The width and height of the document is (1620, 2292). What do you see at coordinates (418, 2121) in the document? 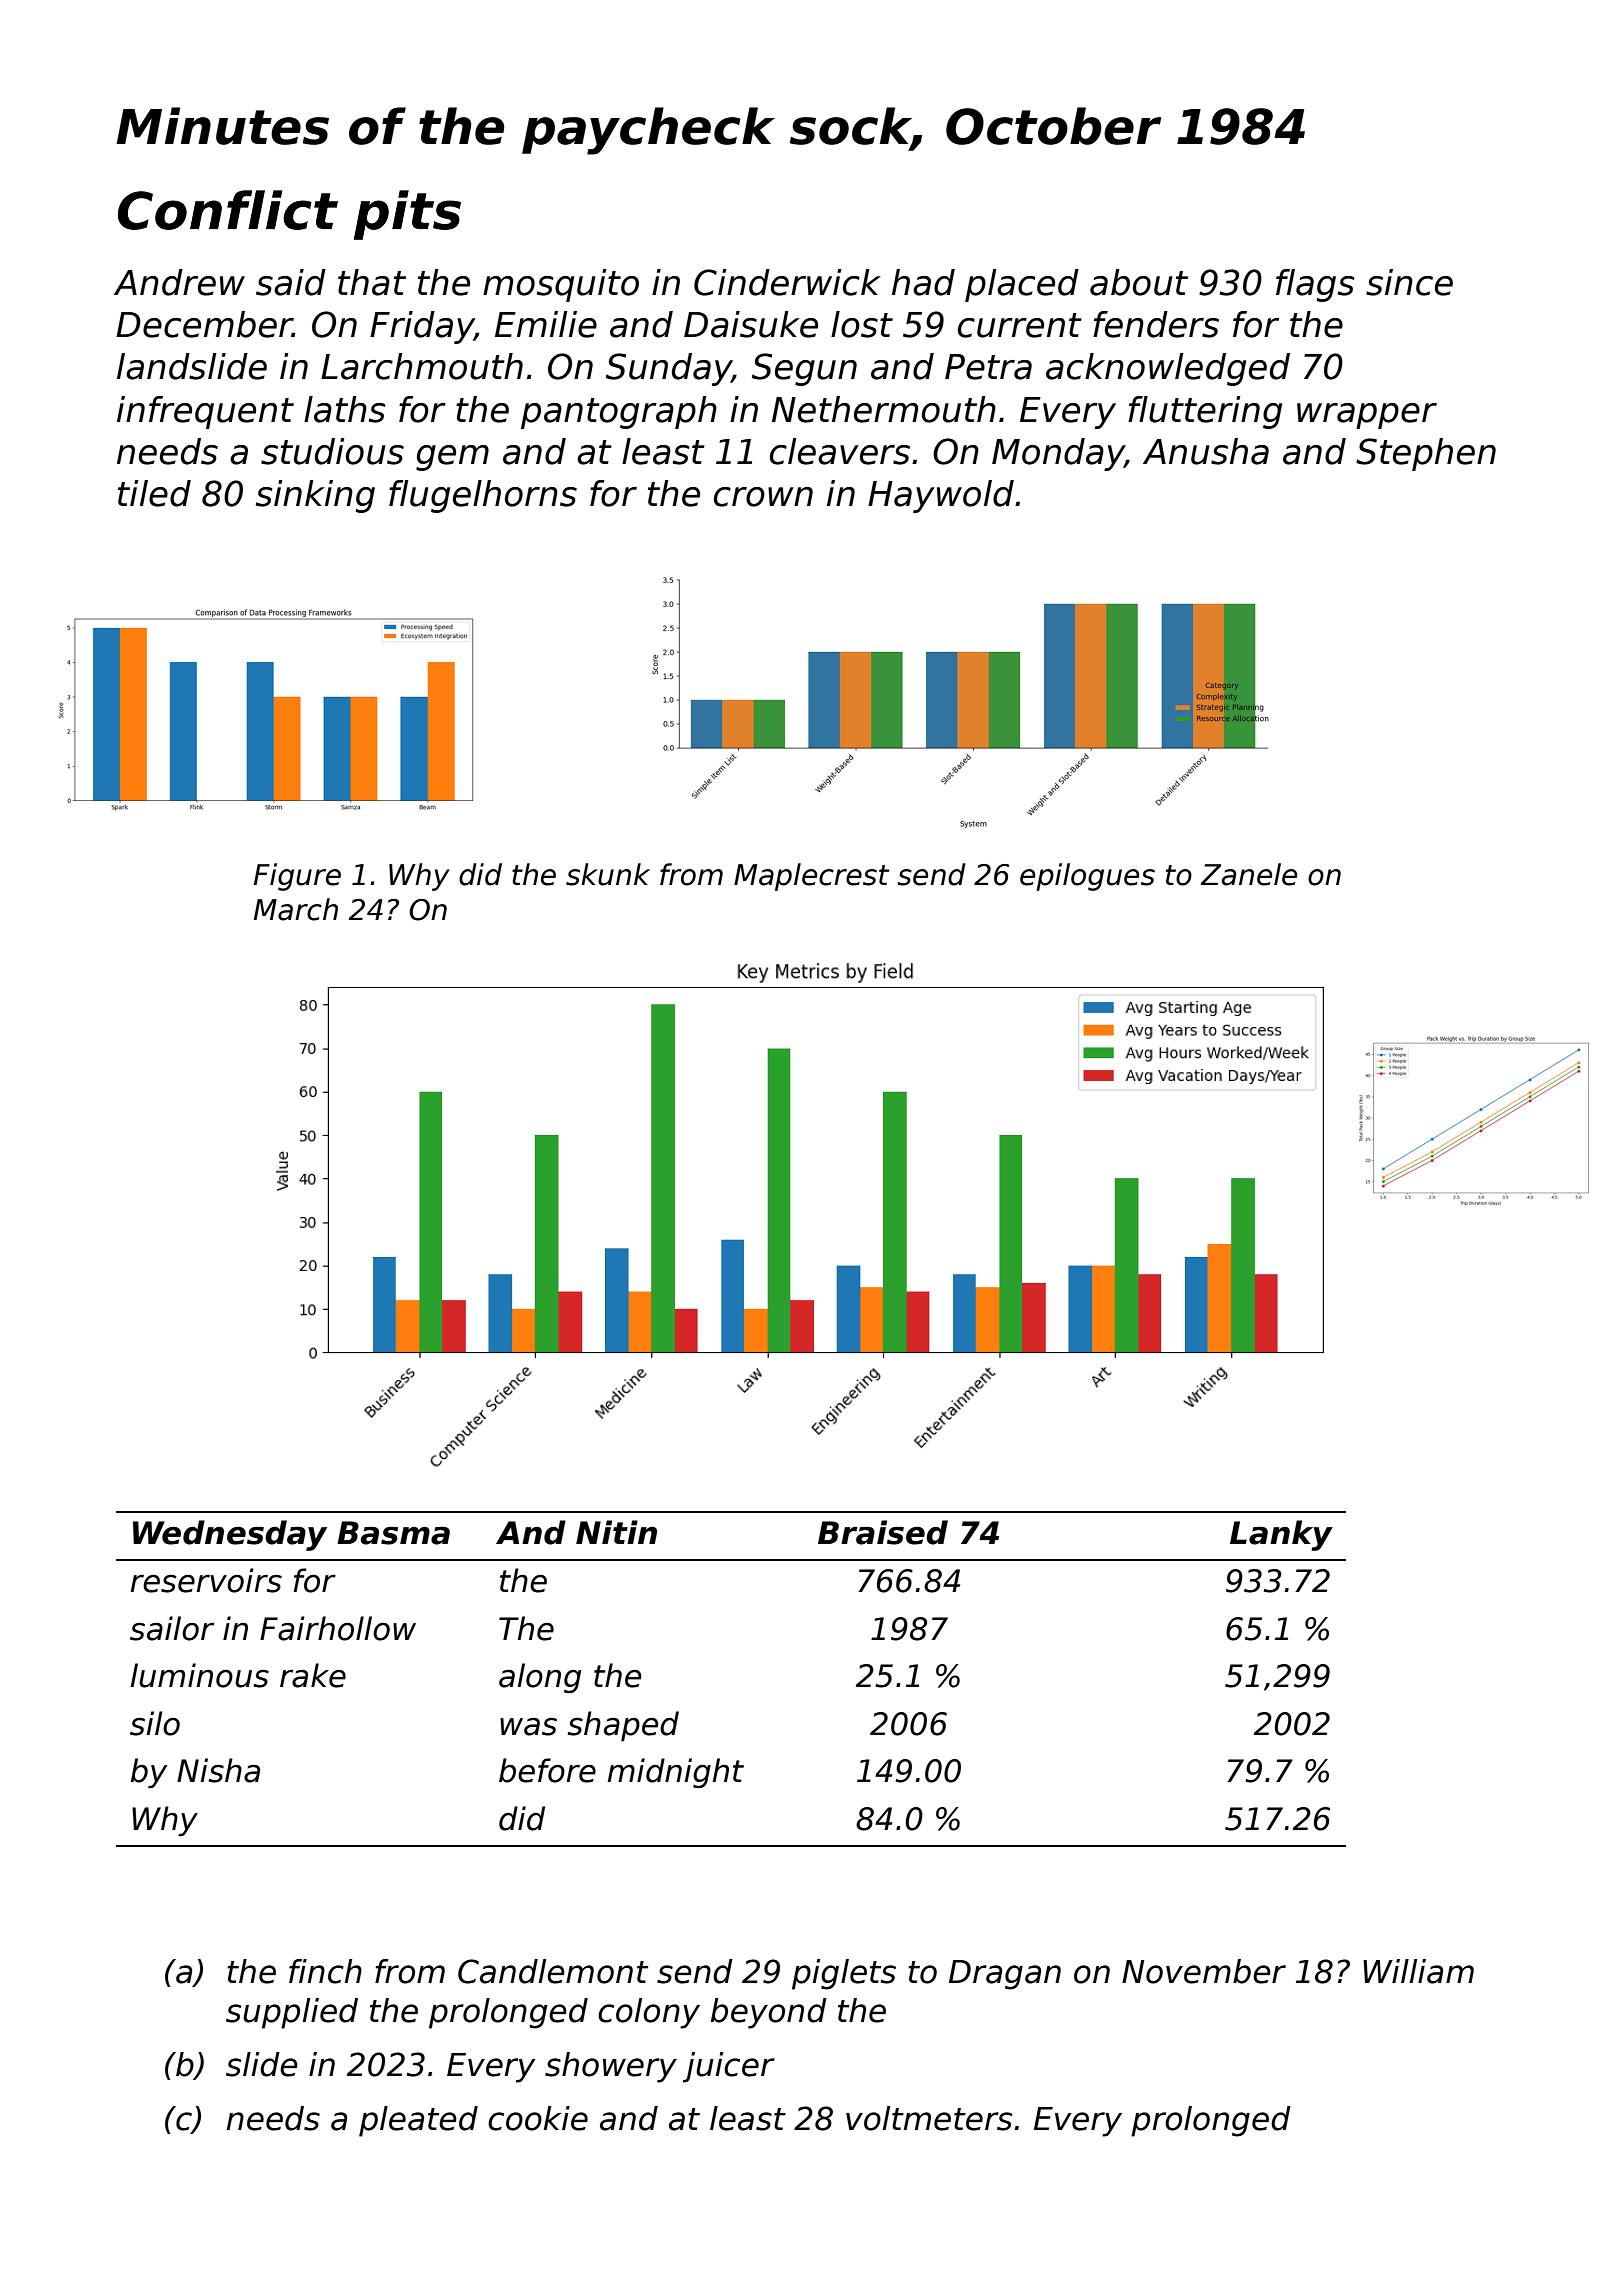
I see `pleated` at bounding box center [418, 2121].
